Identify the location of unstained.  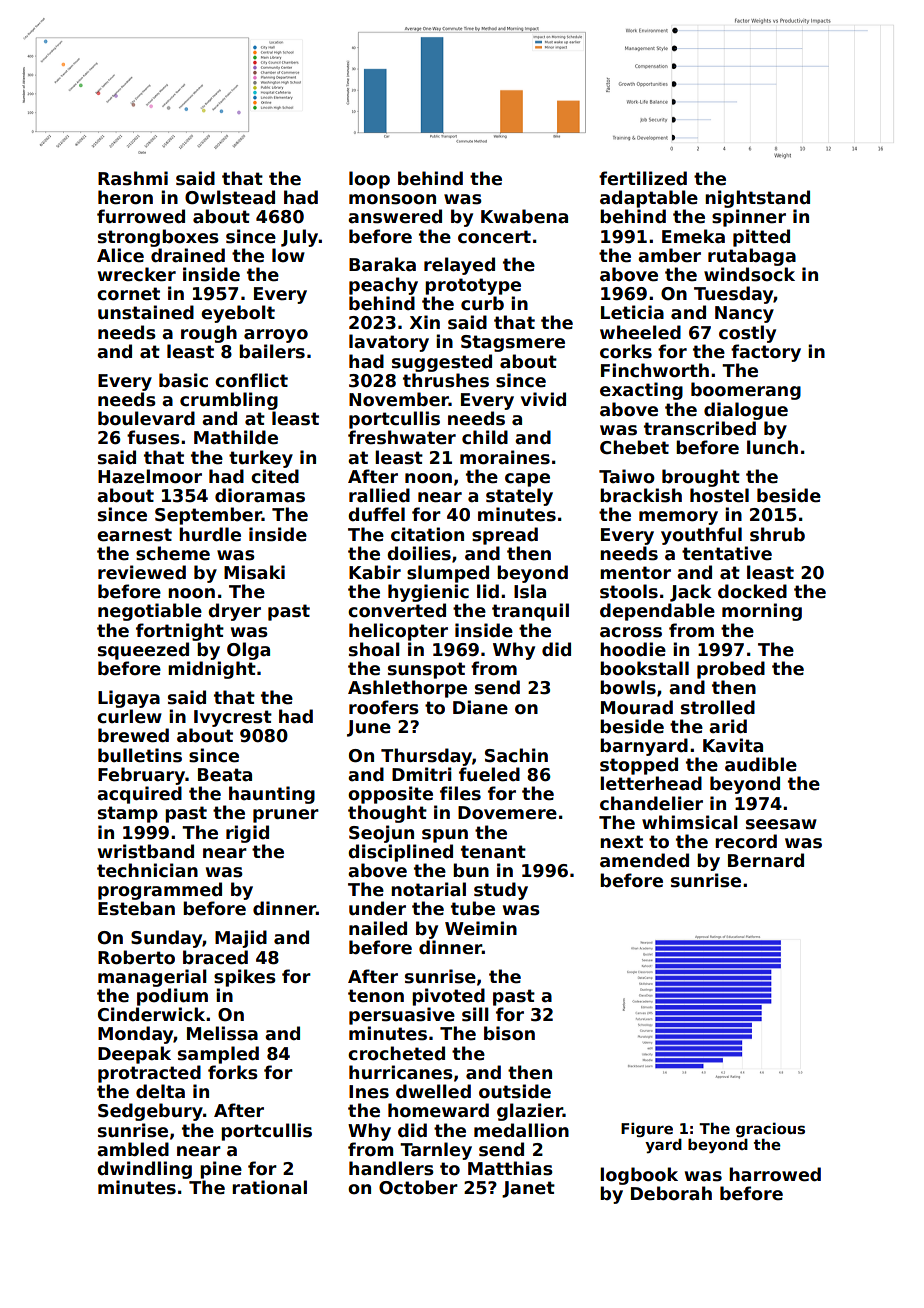
(146, 312).
